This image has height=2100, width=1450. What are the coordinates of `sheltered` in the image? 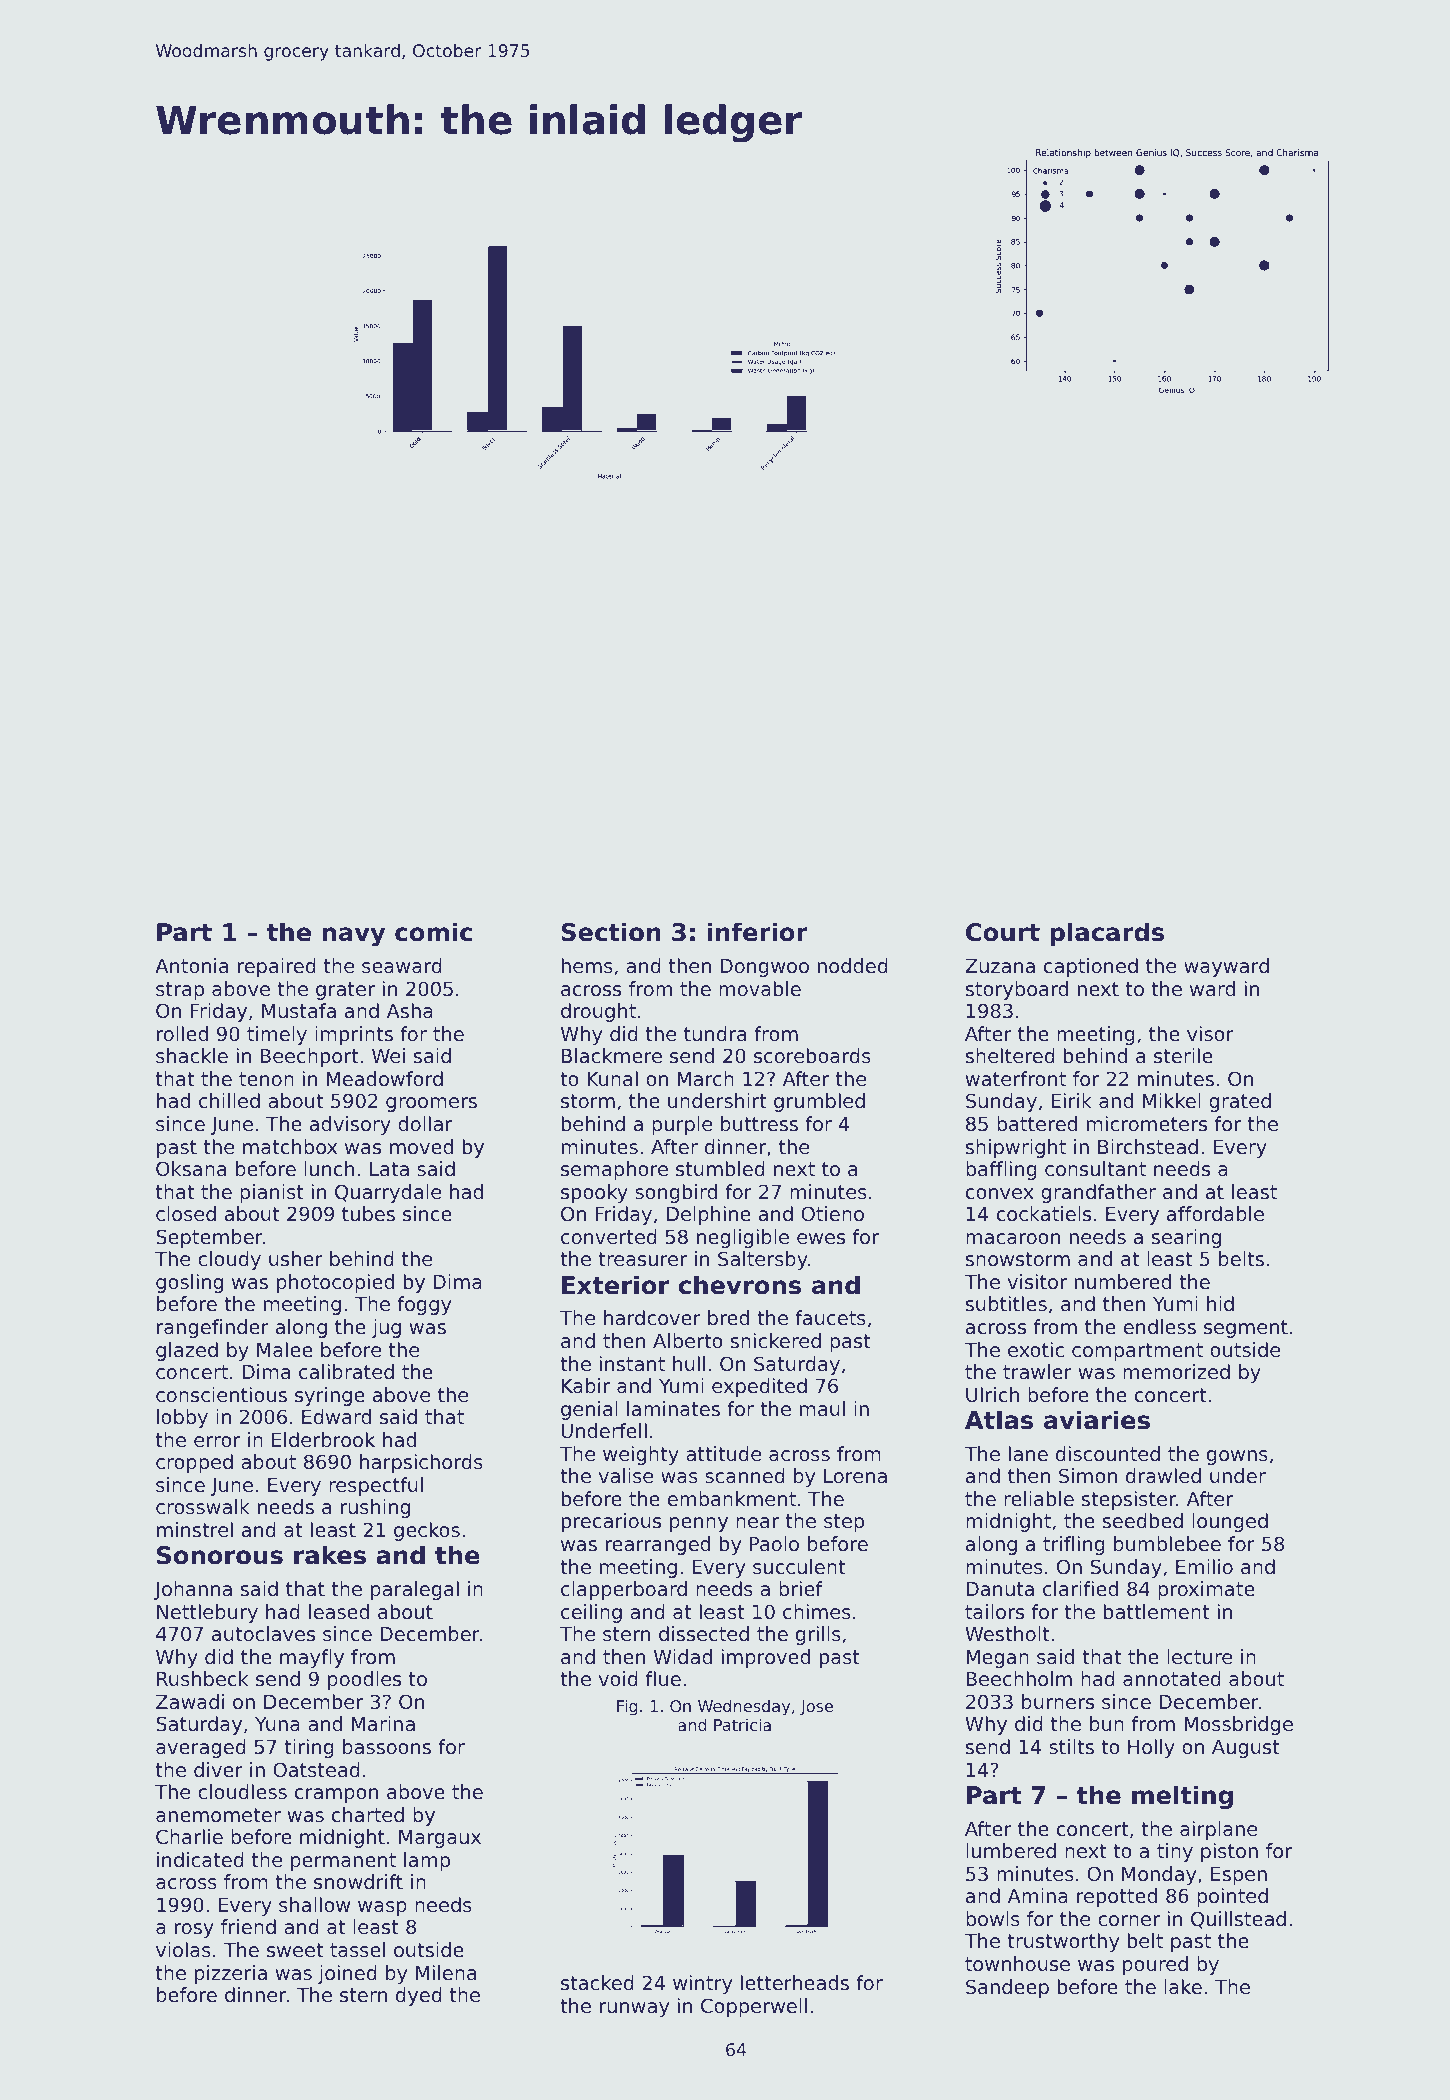 It's located at (1010, 1055).
